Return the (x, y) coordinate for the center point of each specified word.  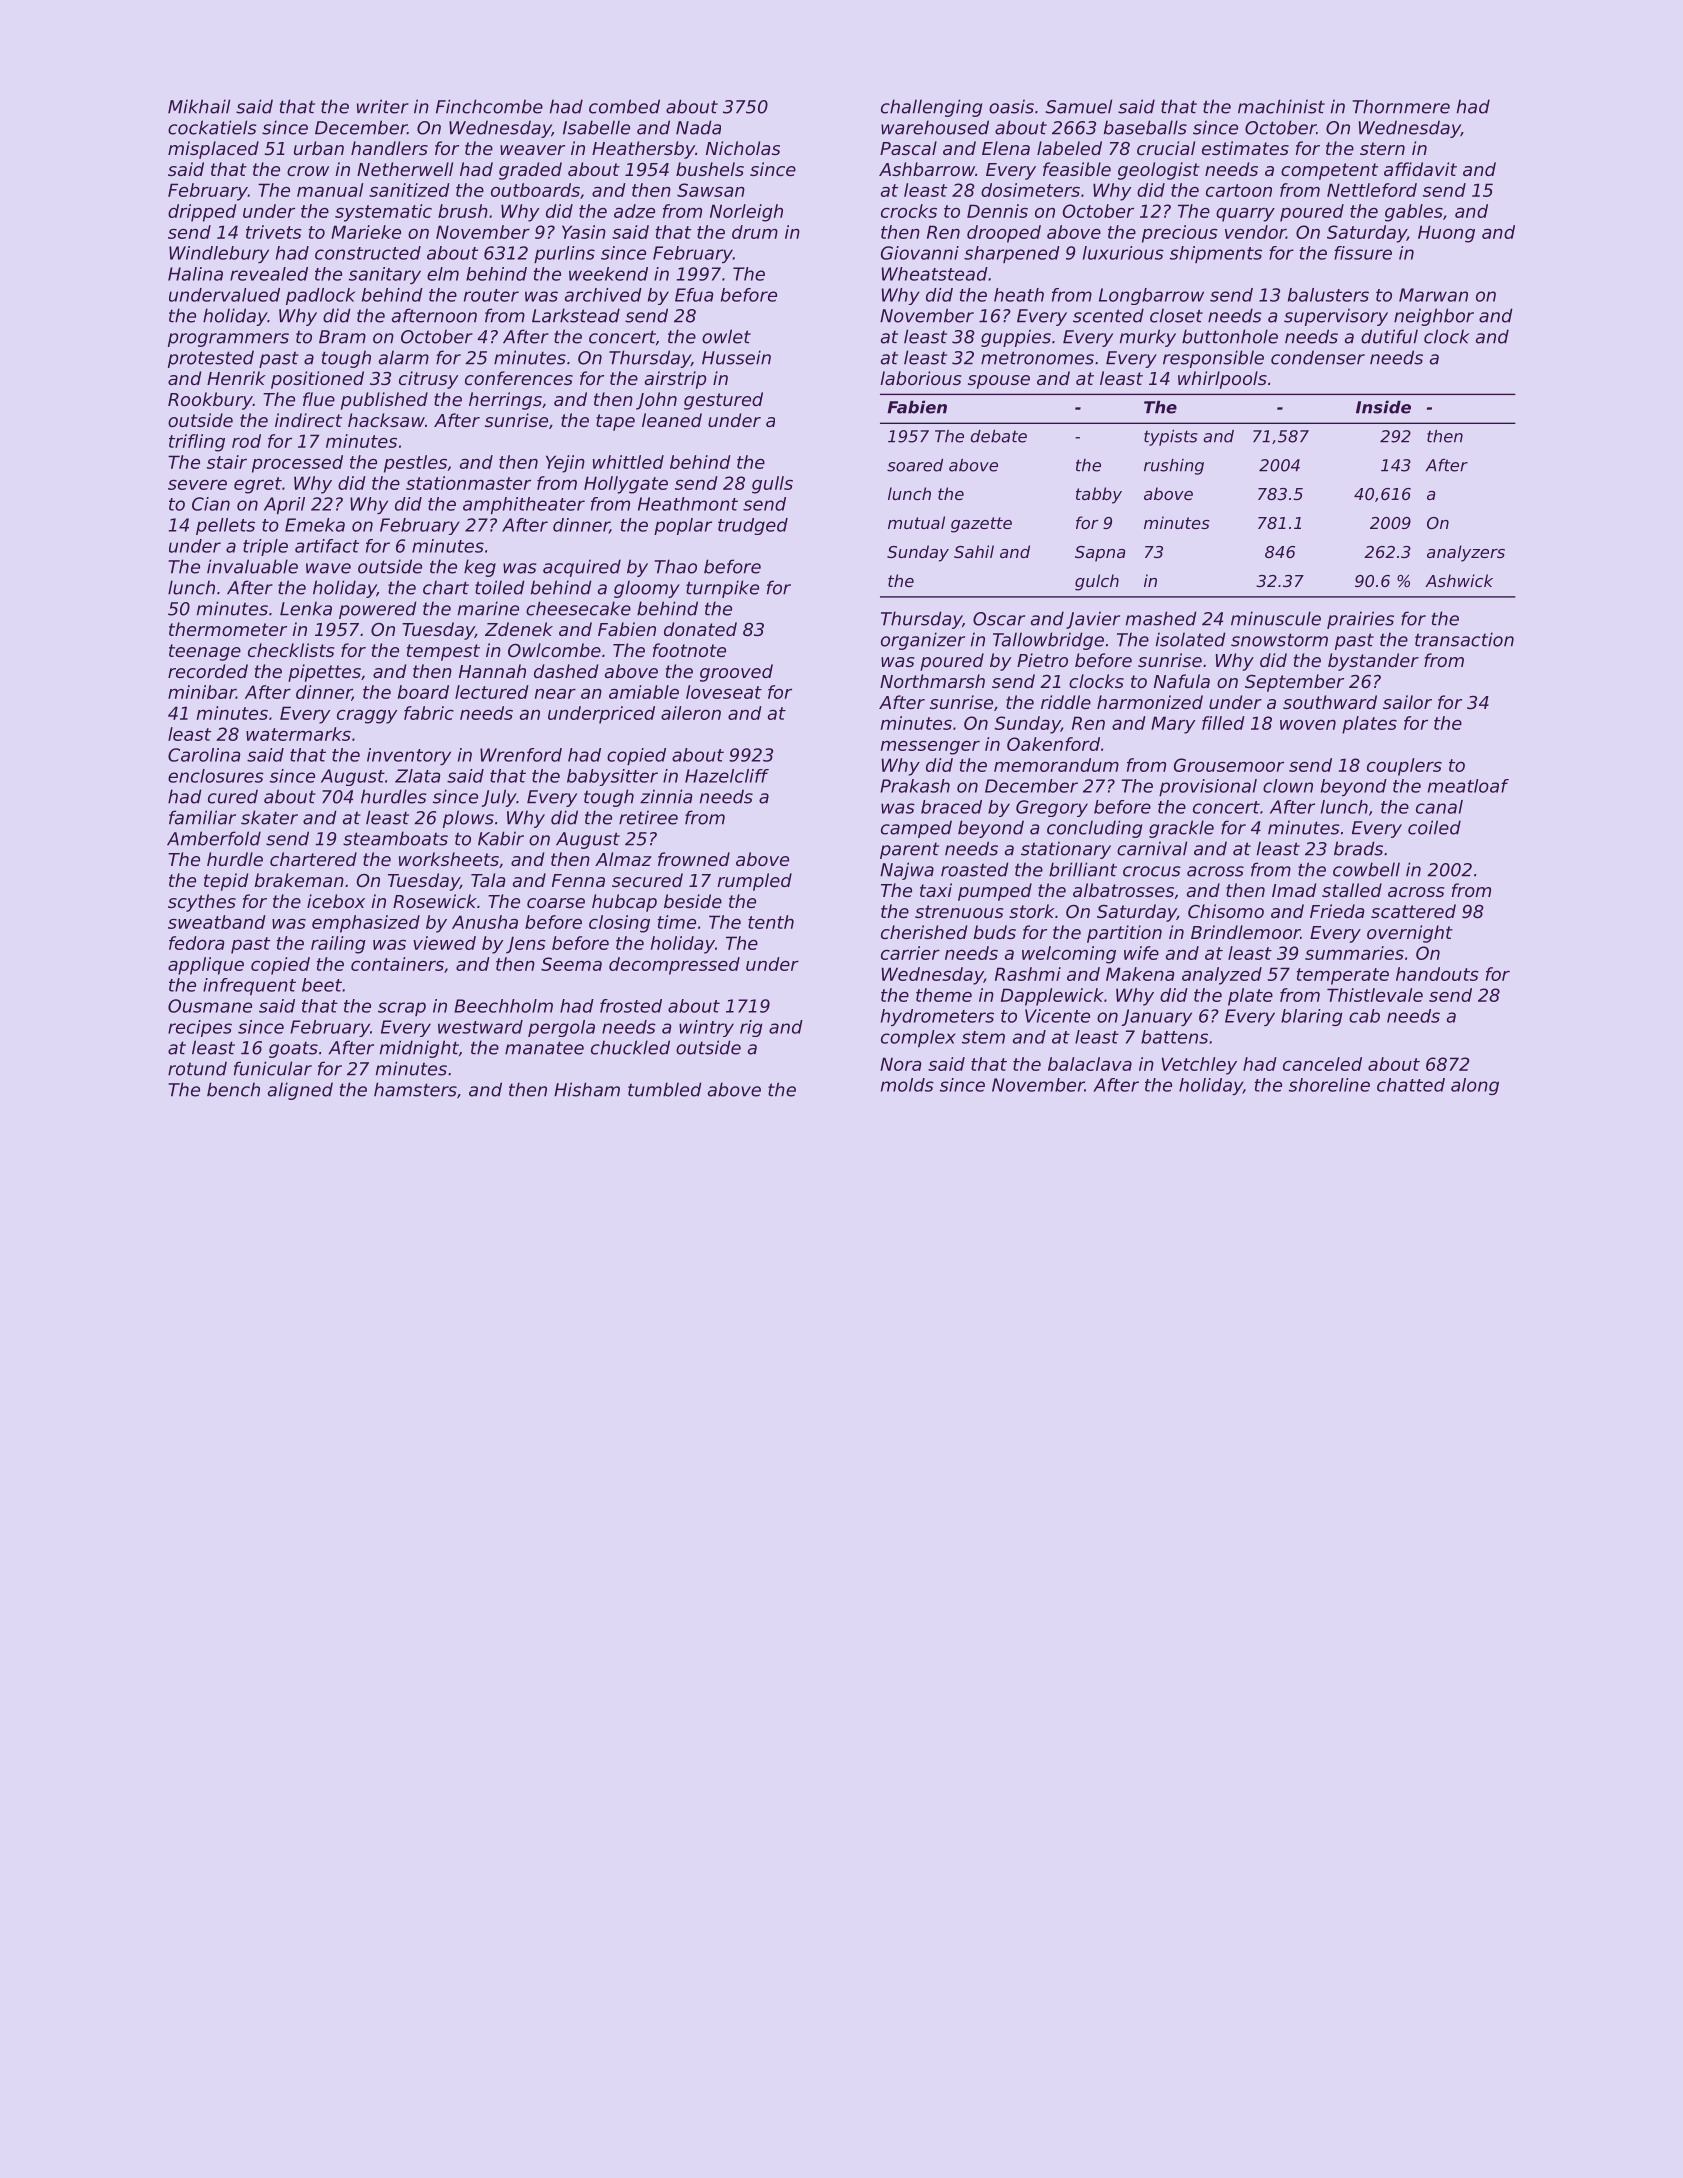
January (1156, 1017)
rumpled (754, 882)
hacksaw (386, 420)
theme (944, 995)
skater (269, 817)
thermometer (228, 629)
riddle (1066, 702)
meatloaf (1468, 786)
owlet (726, 336)
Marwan (1433, 295)
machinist (1281, 106)
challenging (931, 108)
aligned (300, 1091)
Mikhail (199, 106)
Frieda (1337, 911)
